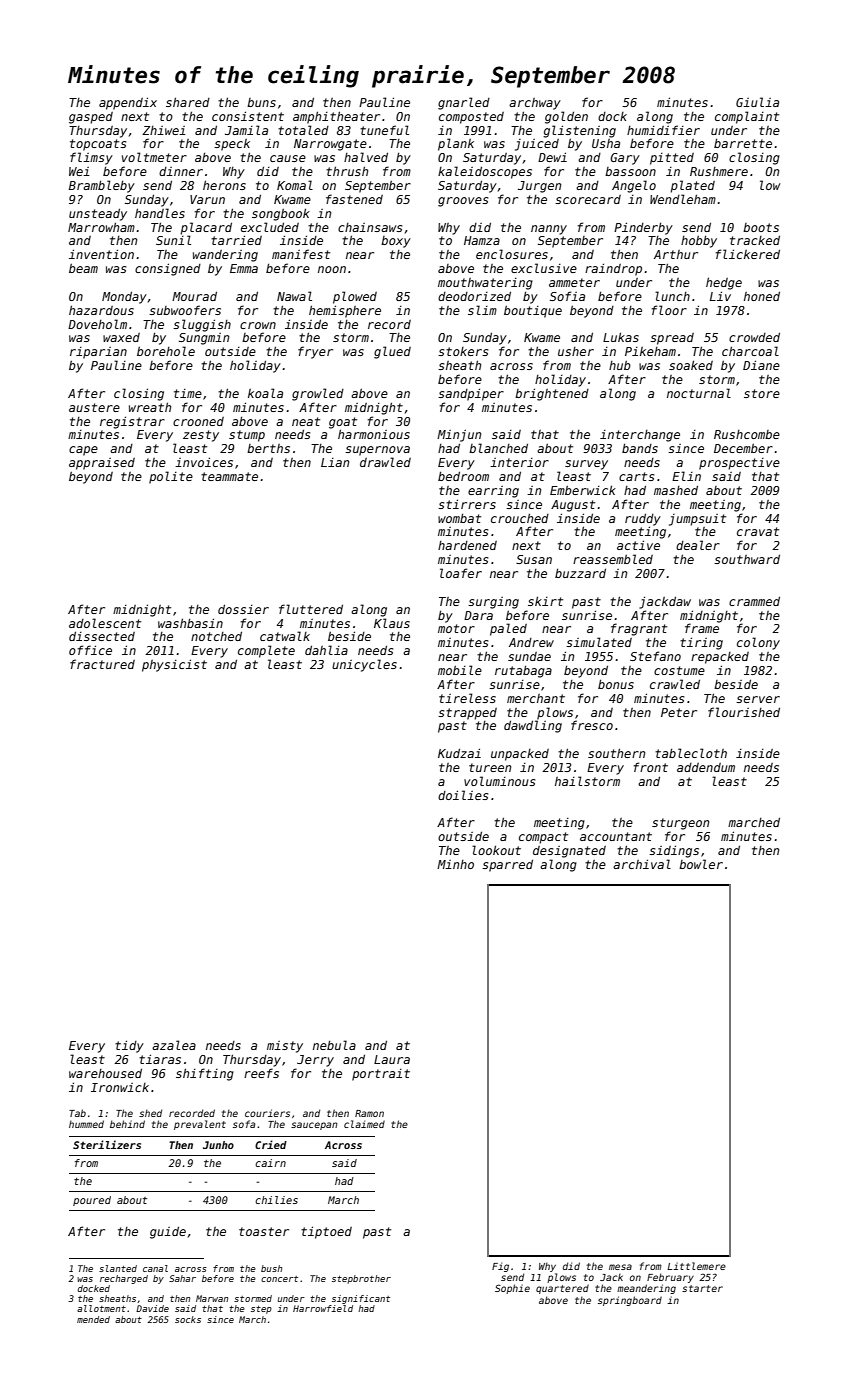 The width and height of the image is (849, 1400). Describe the element at coordinates (355, 297) in the image. I see `plowed` at that location.
